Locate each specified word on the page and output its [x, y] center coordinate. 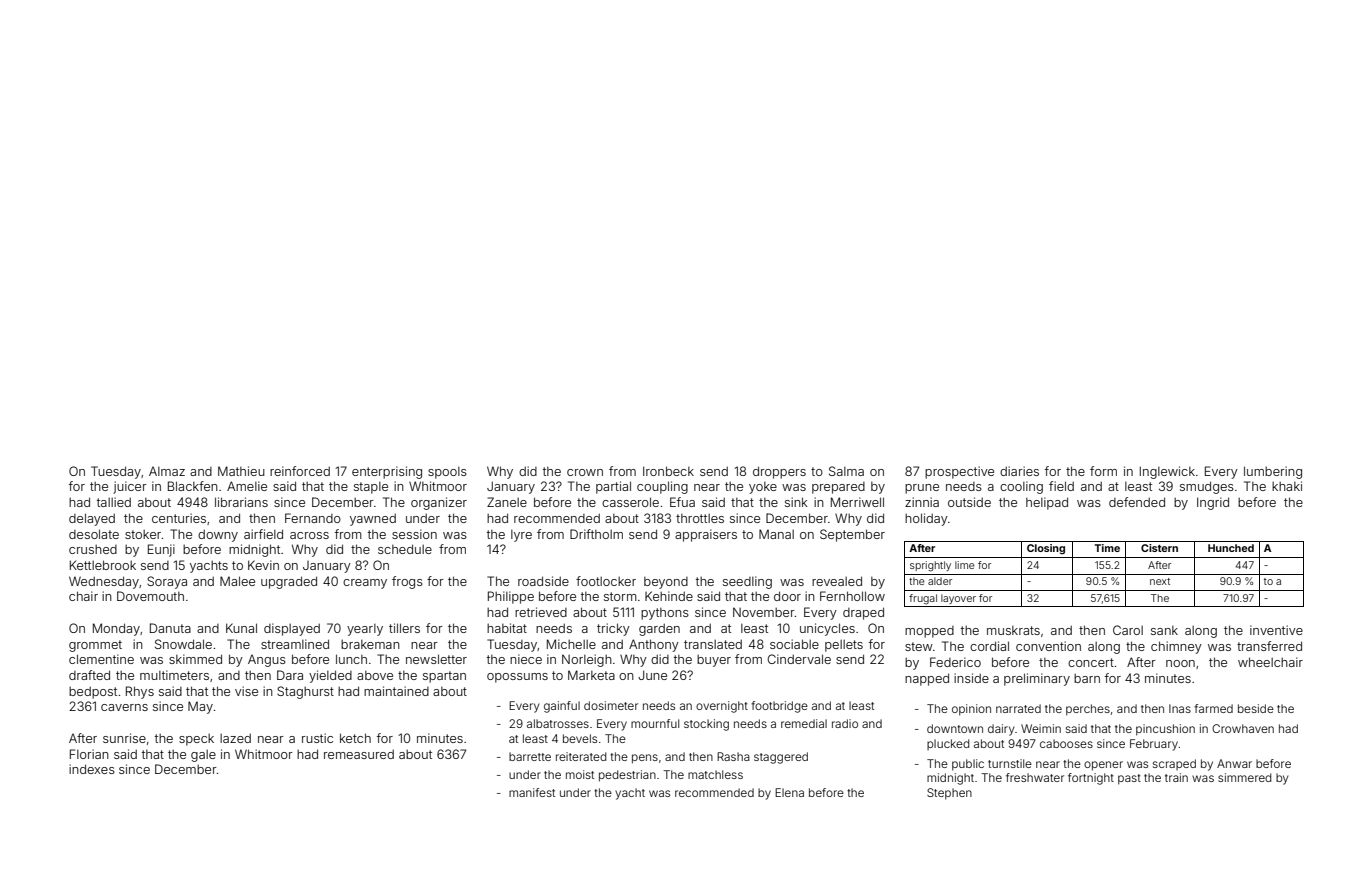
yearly [365, 630]
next [1160, 581]
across [309, 535]
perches [1088, 710]
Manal [776, 534]
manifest [532, 792]
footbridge [779, 707]
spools [447, 473]
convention [1048, 646]
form [1103, 471]
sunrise [124, 738]
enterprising [387, 472]
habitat [507, 628]
